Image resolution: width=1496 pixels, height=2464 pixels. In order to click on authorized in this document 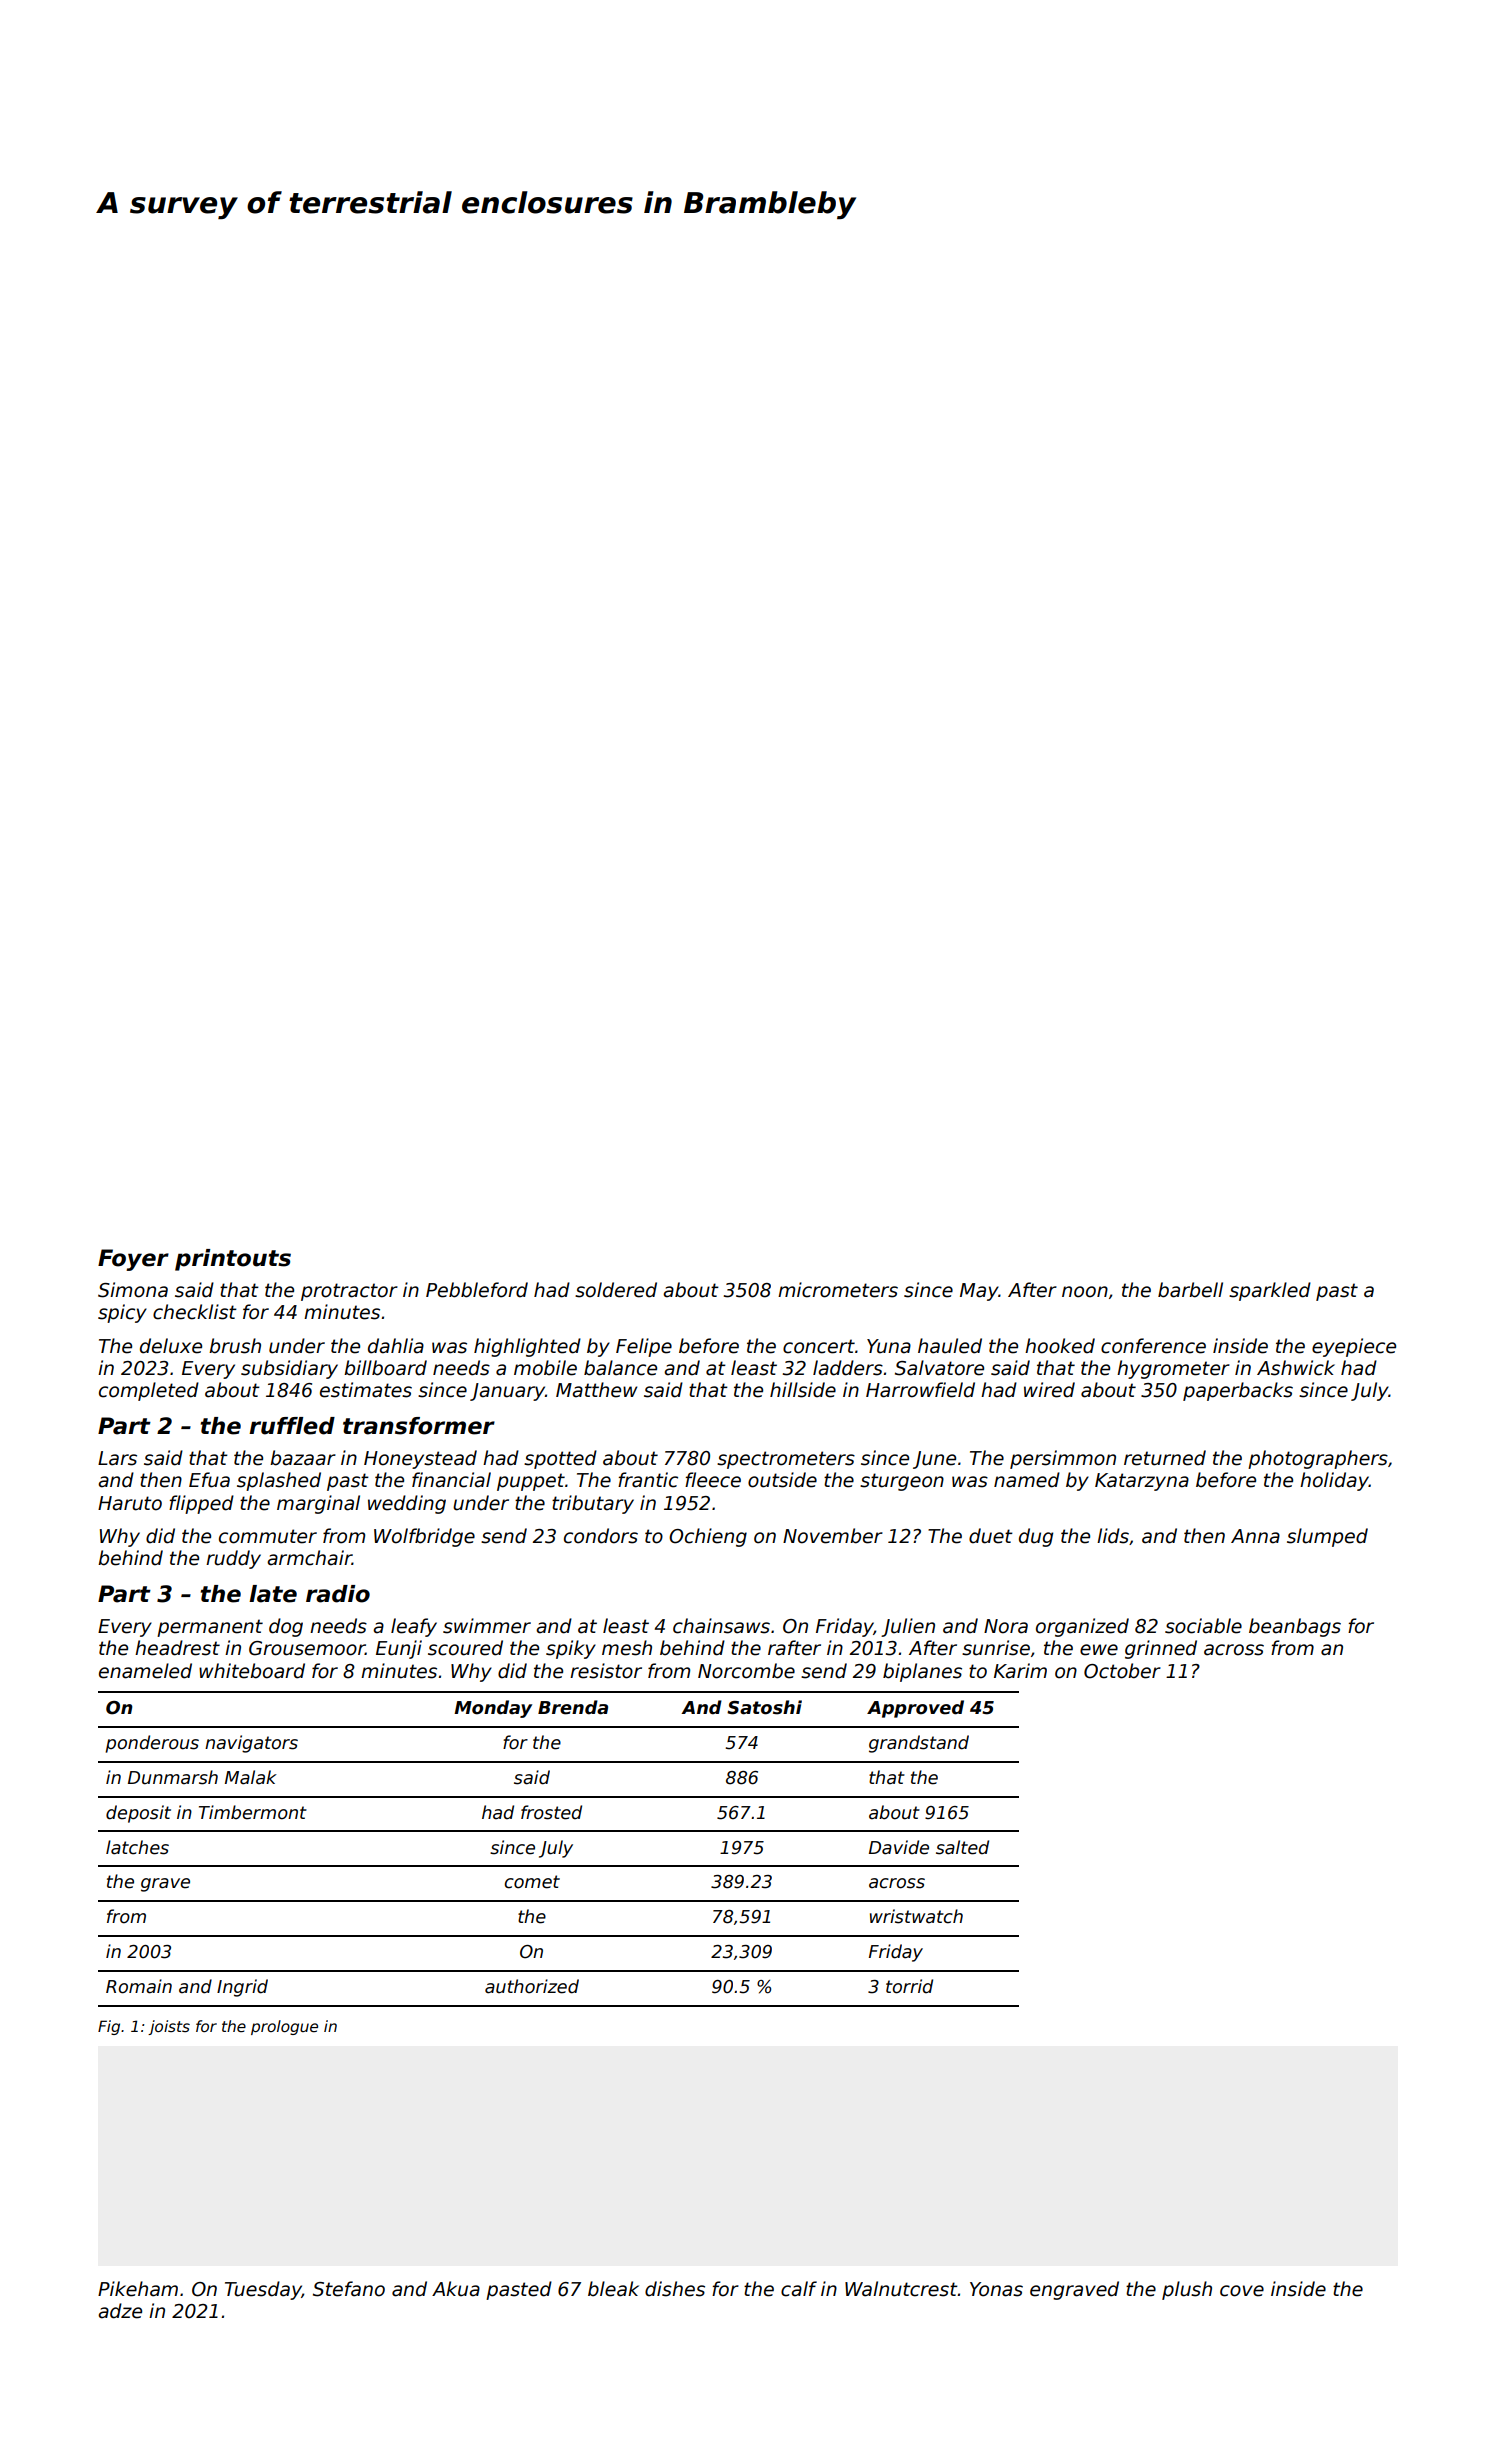, I will do `click(532, 1986)`.
